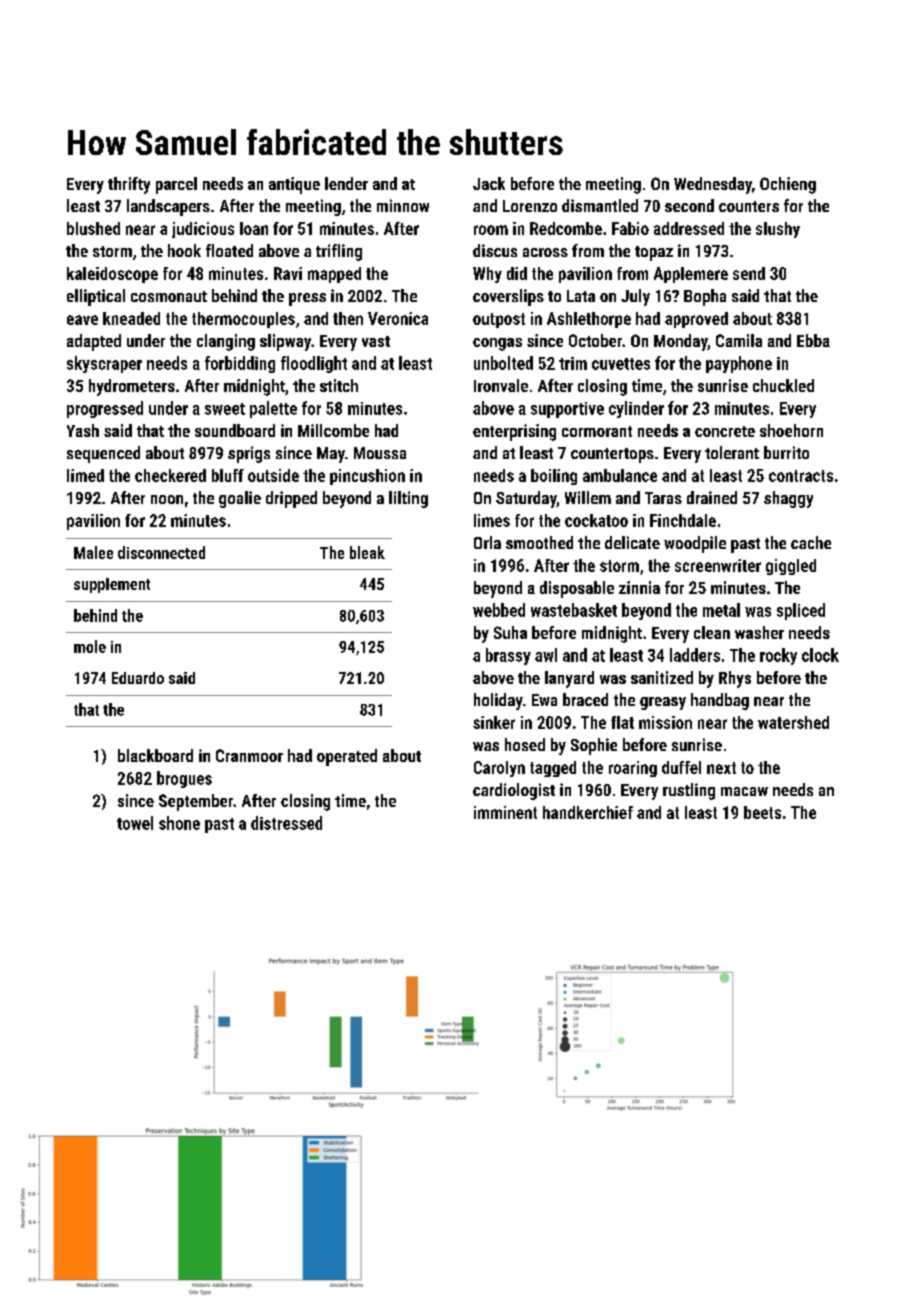 The image size is (908, 1316). I want to click on bleak, so click(367, 552).
